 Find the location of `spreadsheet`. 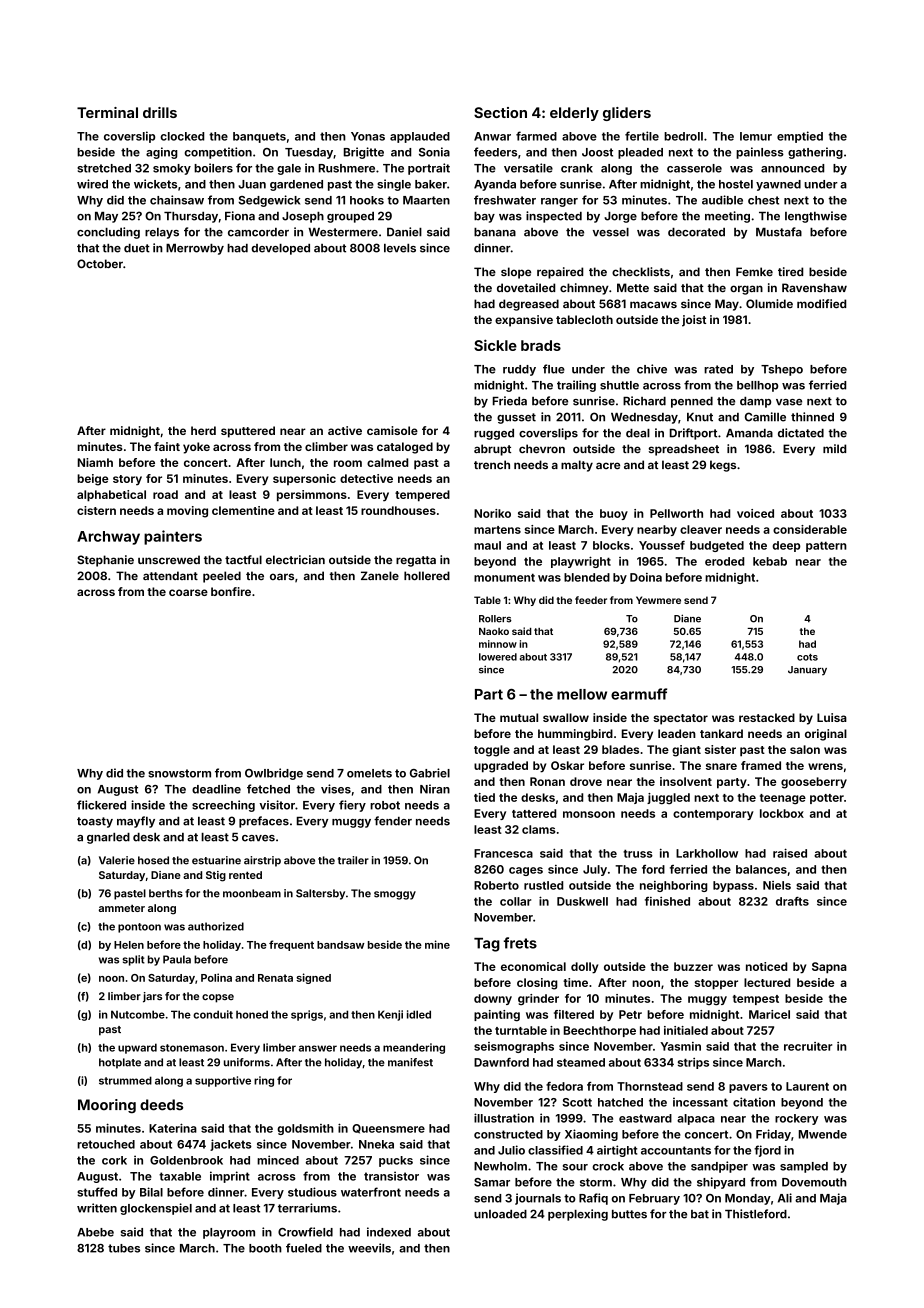

spreadsheet is located at coordinates (684, 450).
